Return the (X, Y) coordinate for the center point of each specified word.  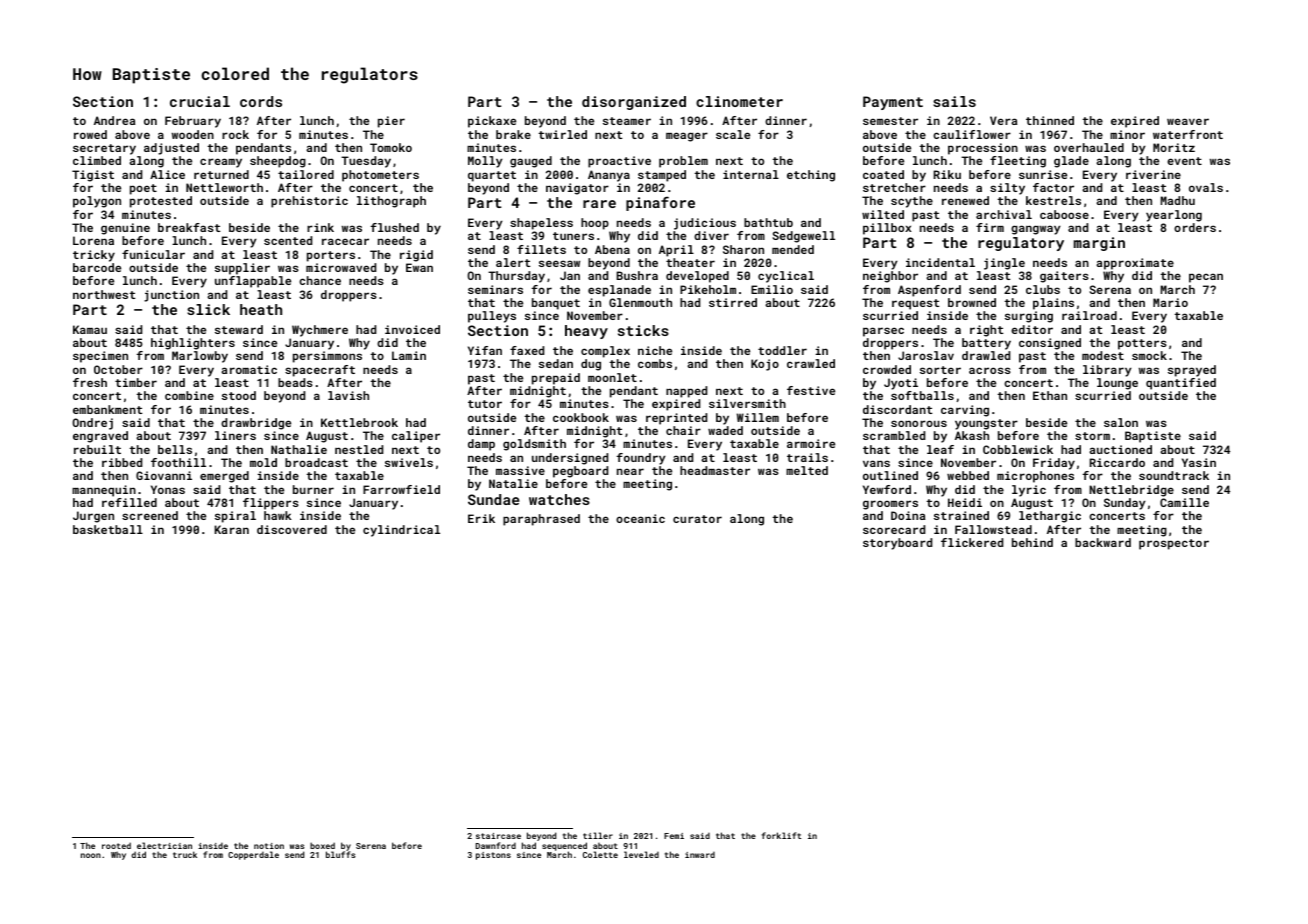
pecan (1206, 278)
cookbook (581, 417)
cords (261, 101)
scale (733, 134)
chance (320, 280)
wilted (883, 214)
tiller (598, 835)
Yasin (1199, 462)
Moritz (1174, 147)
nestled (359, 449)
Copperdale (253, 855)
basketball (108, 529)
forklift (781, 835)
